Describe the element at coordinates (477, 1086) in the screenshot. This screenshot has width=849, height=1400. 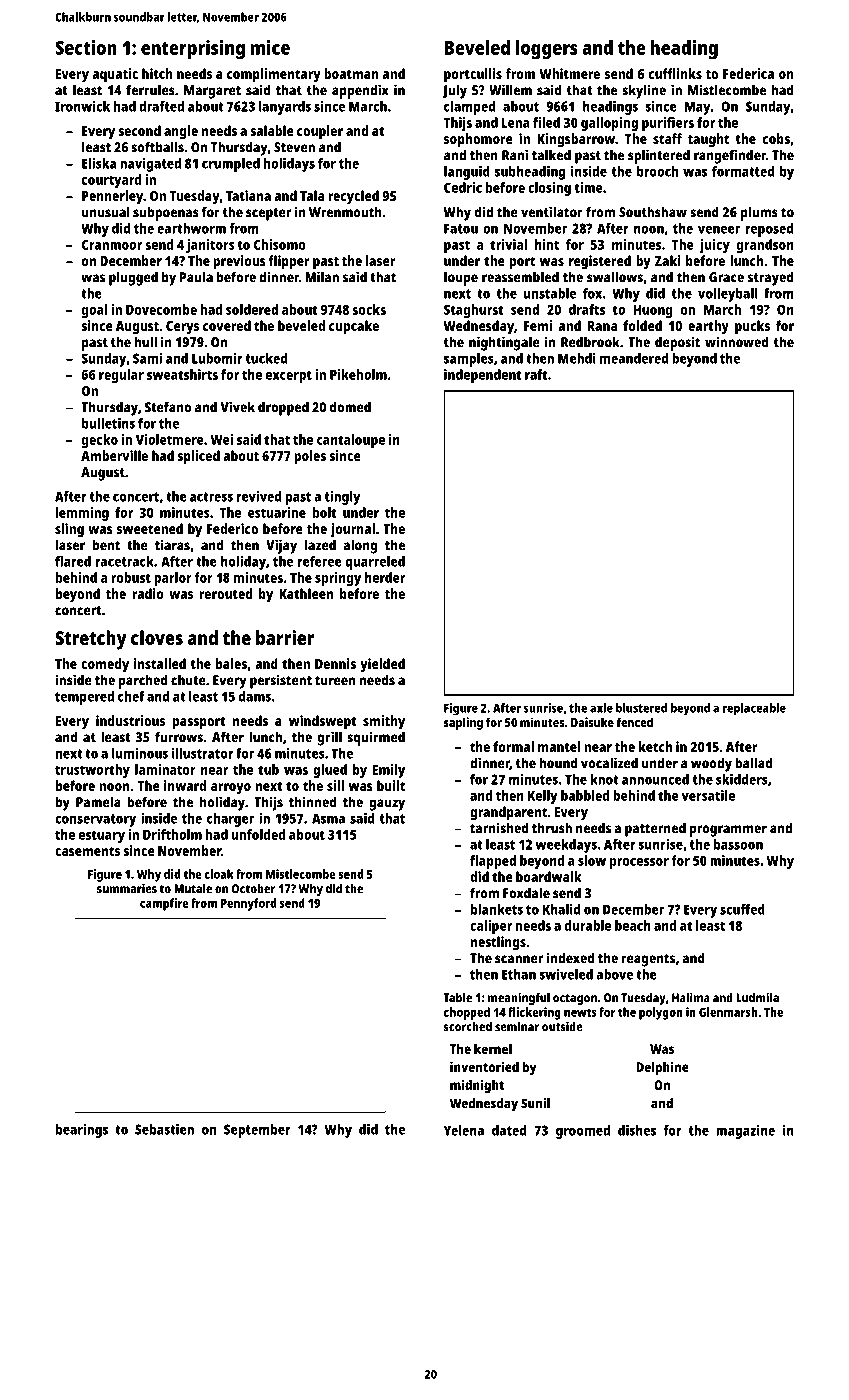
I see `midnight` at that location.
